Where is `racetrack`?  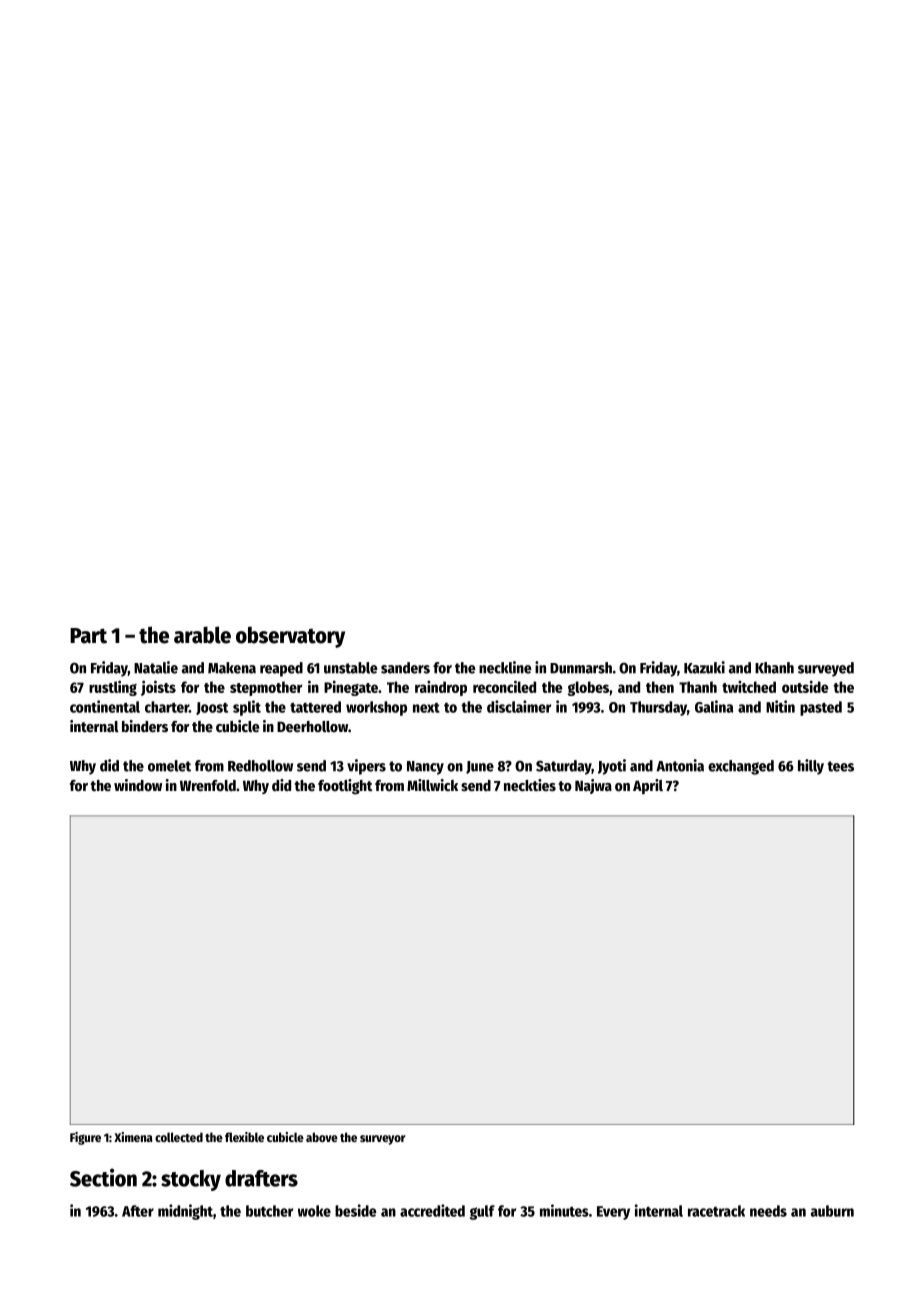
racetrack is located at coordinates (716, 1211).
